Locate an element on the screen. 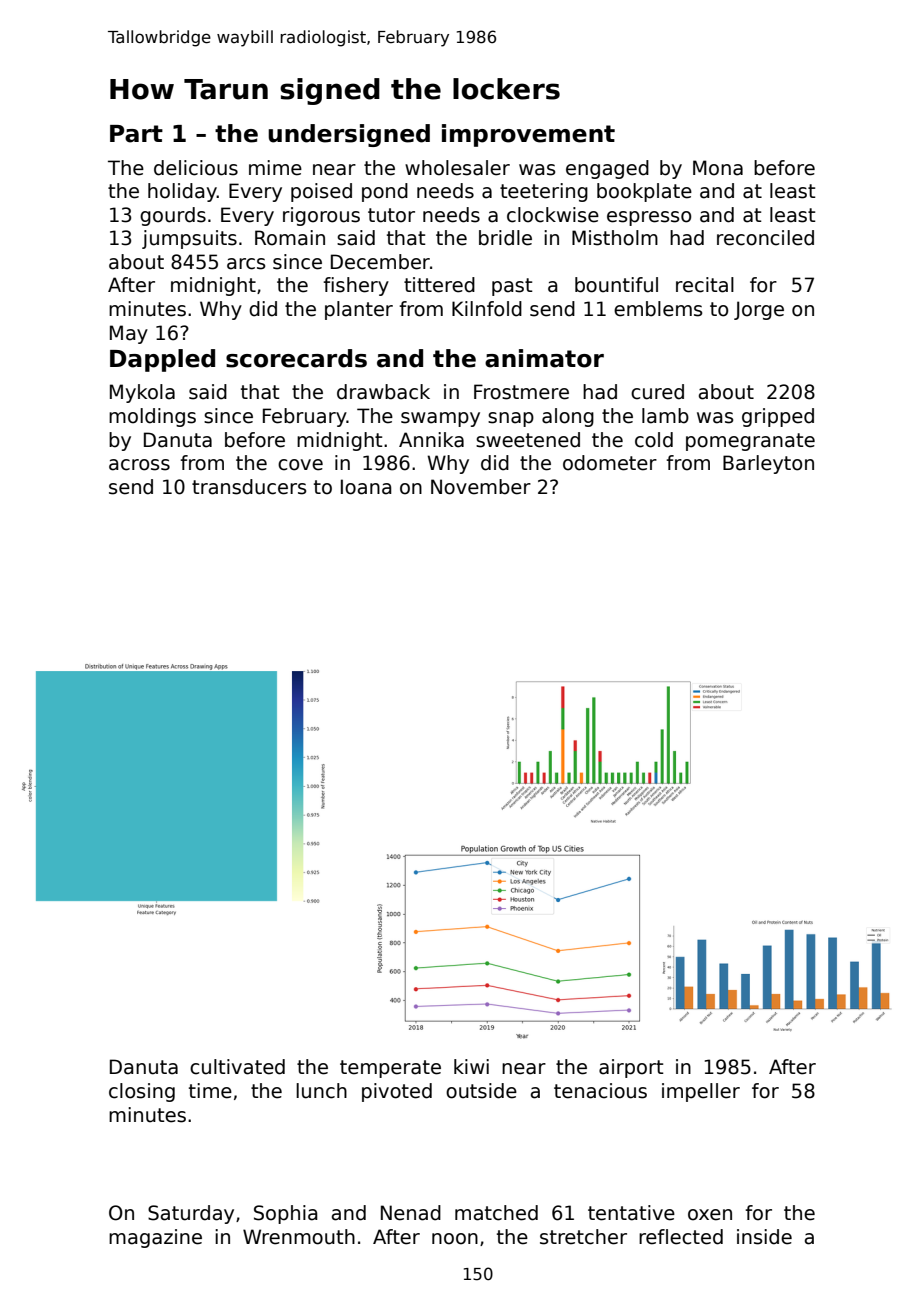  Mona is located at coordinates (718, 168).
